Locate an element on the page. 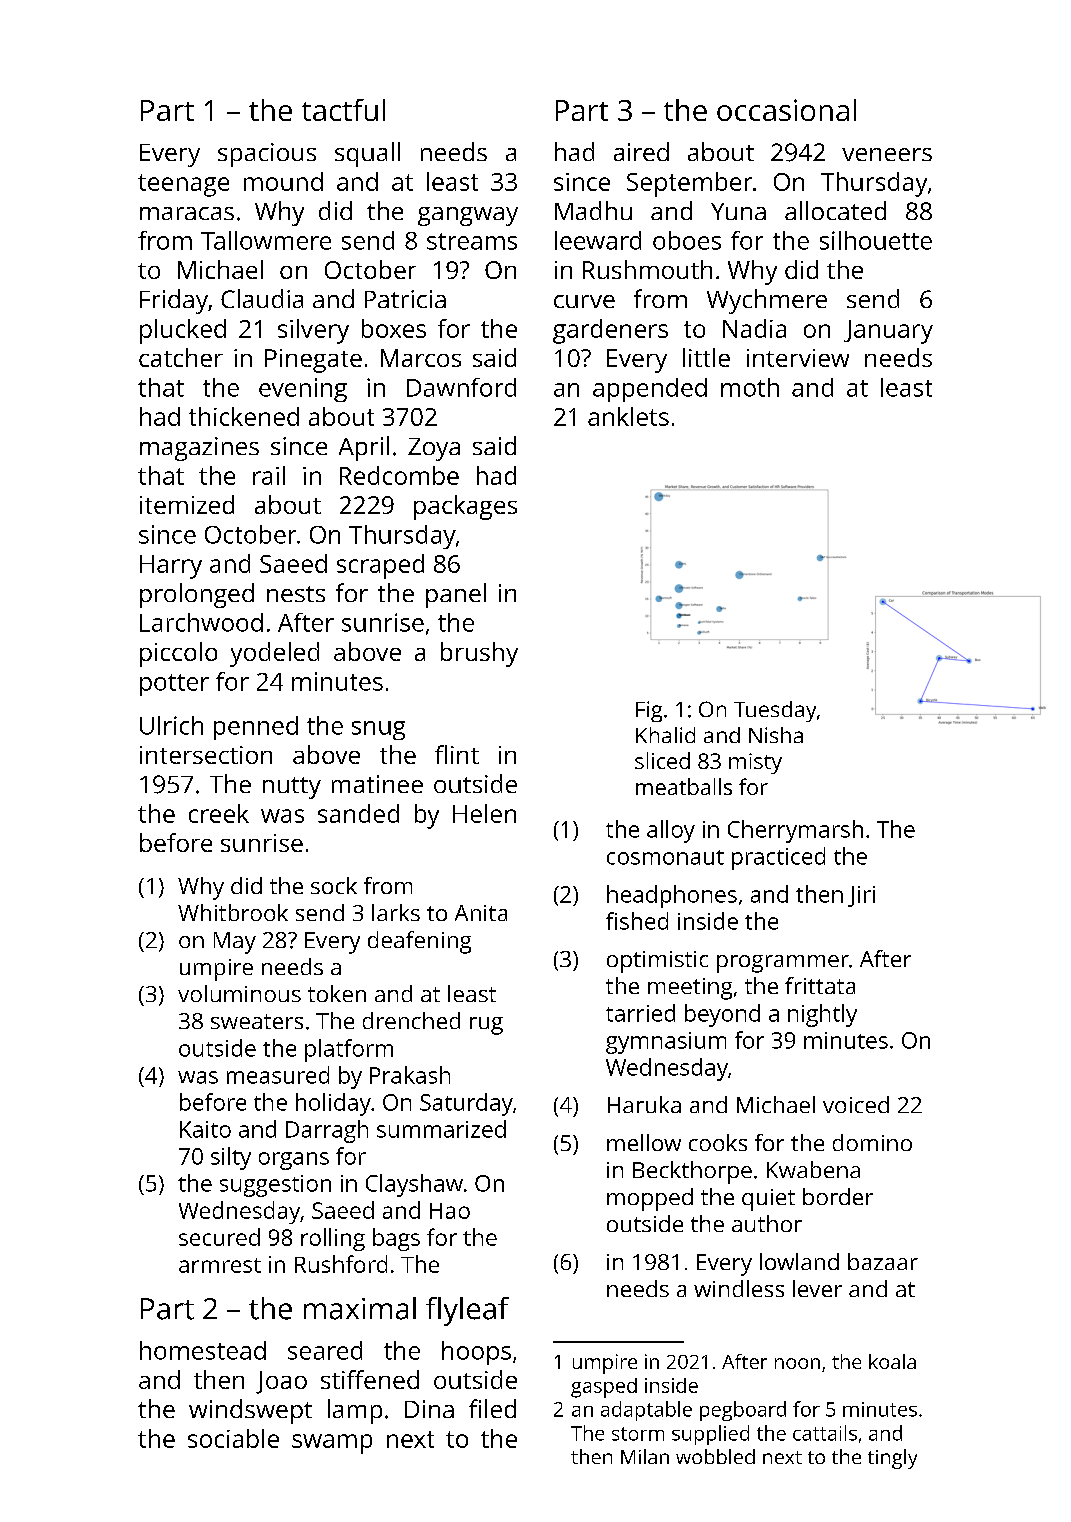  tactful is located at coordinates (343, 110).
